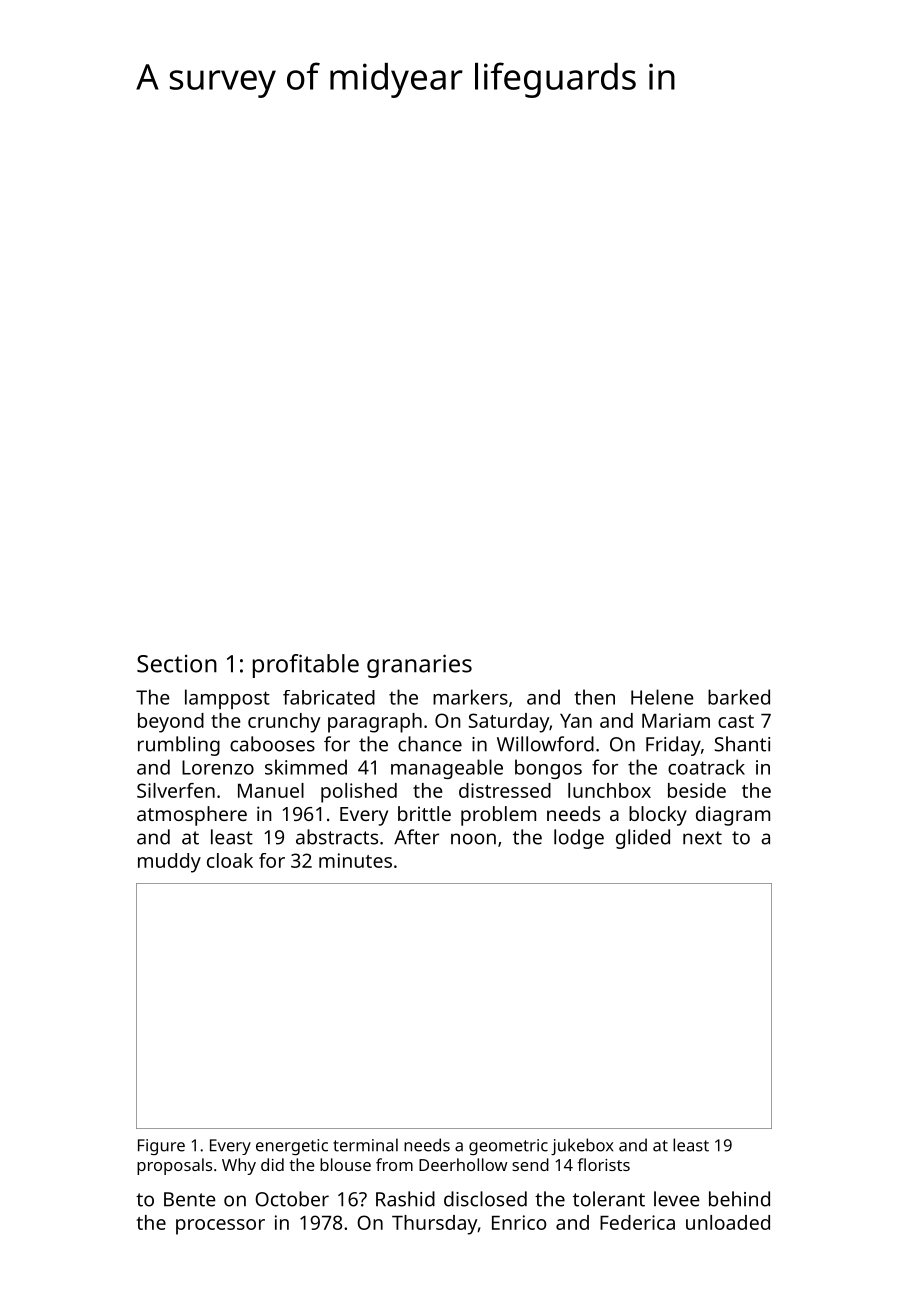 Image resolution: width=908 pixels, height=1316 pixels. Describe the element at coordinates (508, 1147) in the screenshot. I see `geometric` at that location.
